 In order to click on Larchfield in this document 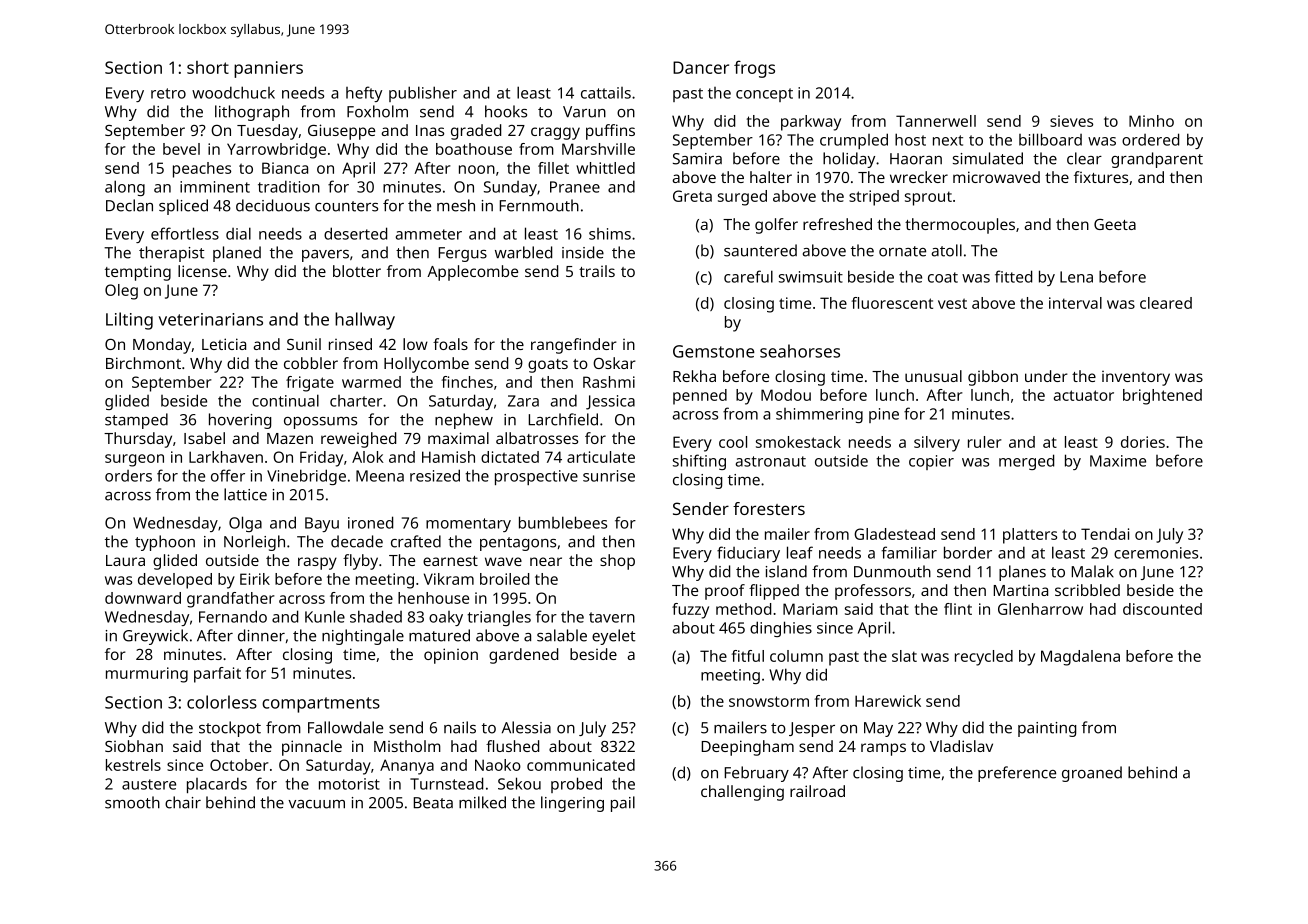, I will do `click(563, 419)`.
